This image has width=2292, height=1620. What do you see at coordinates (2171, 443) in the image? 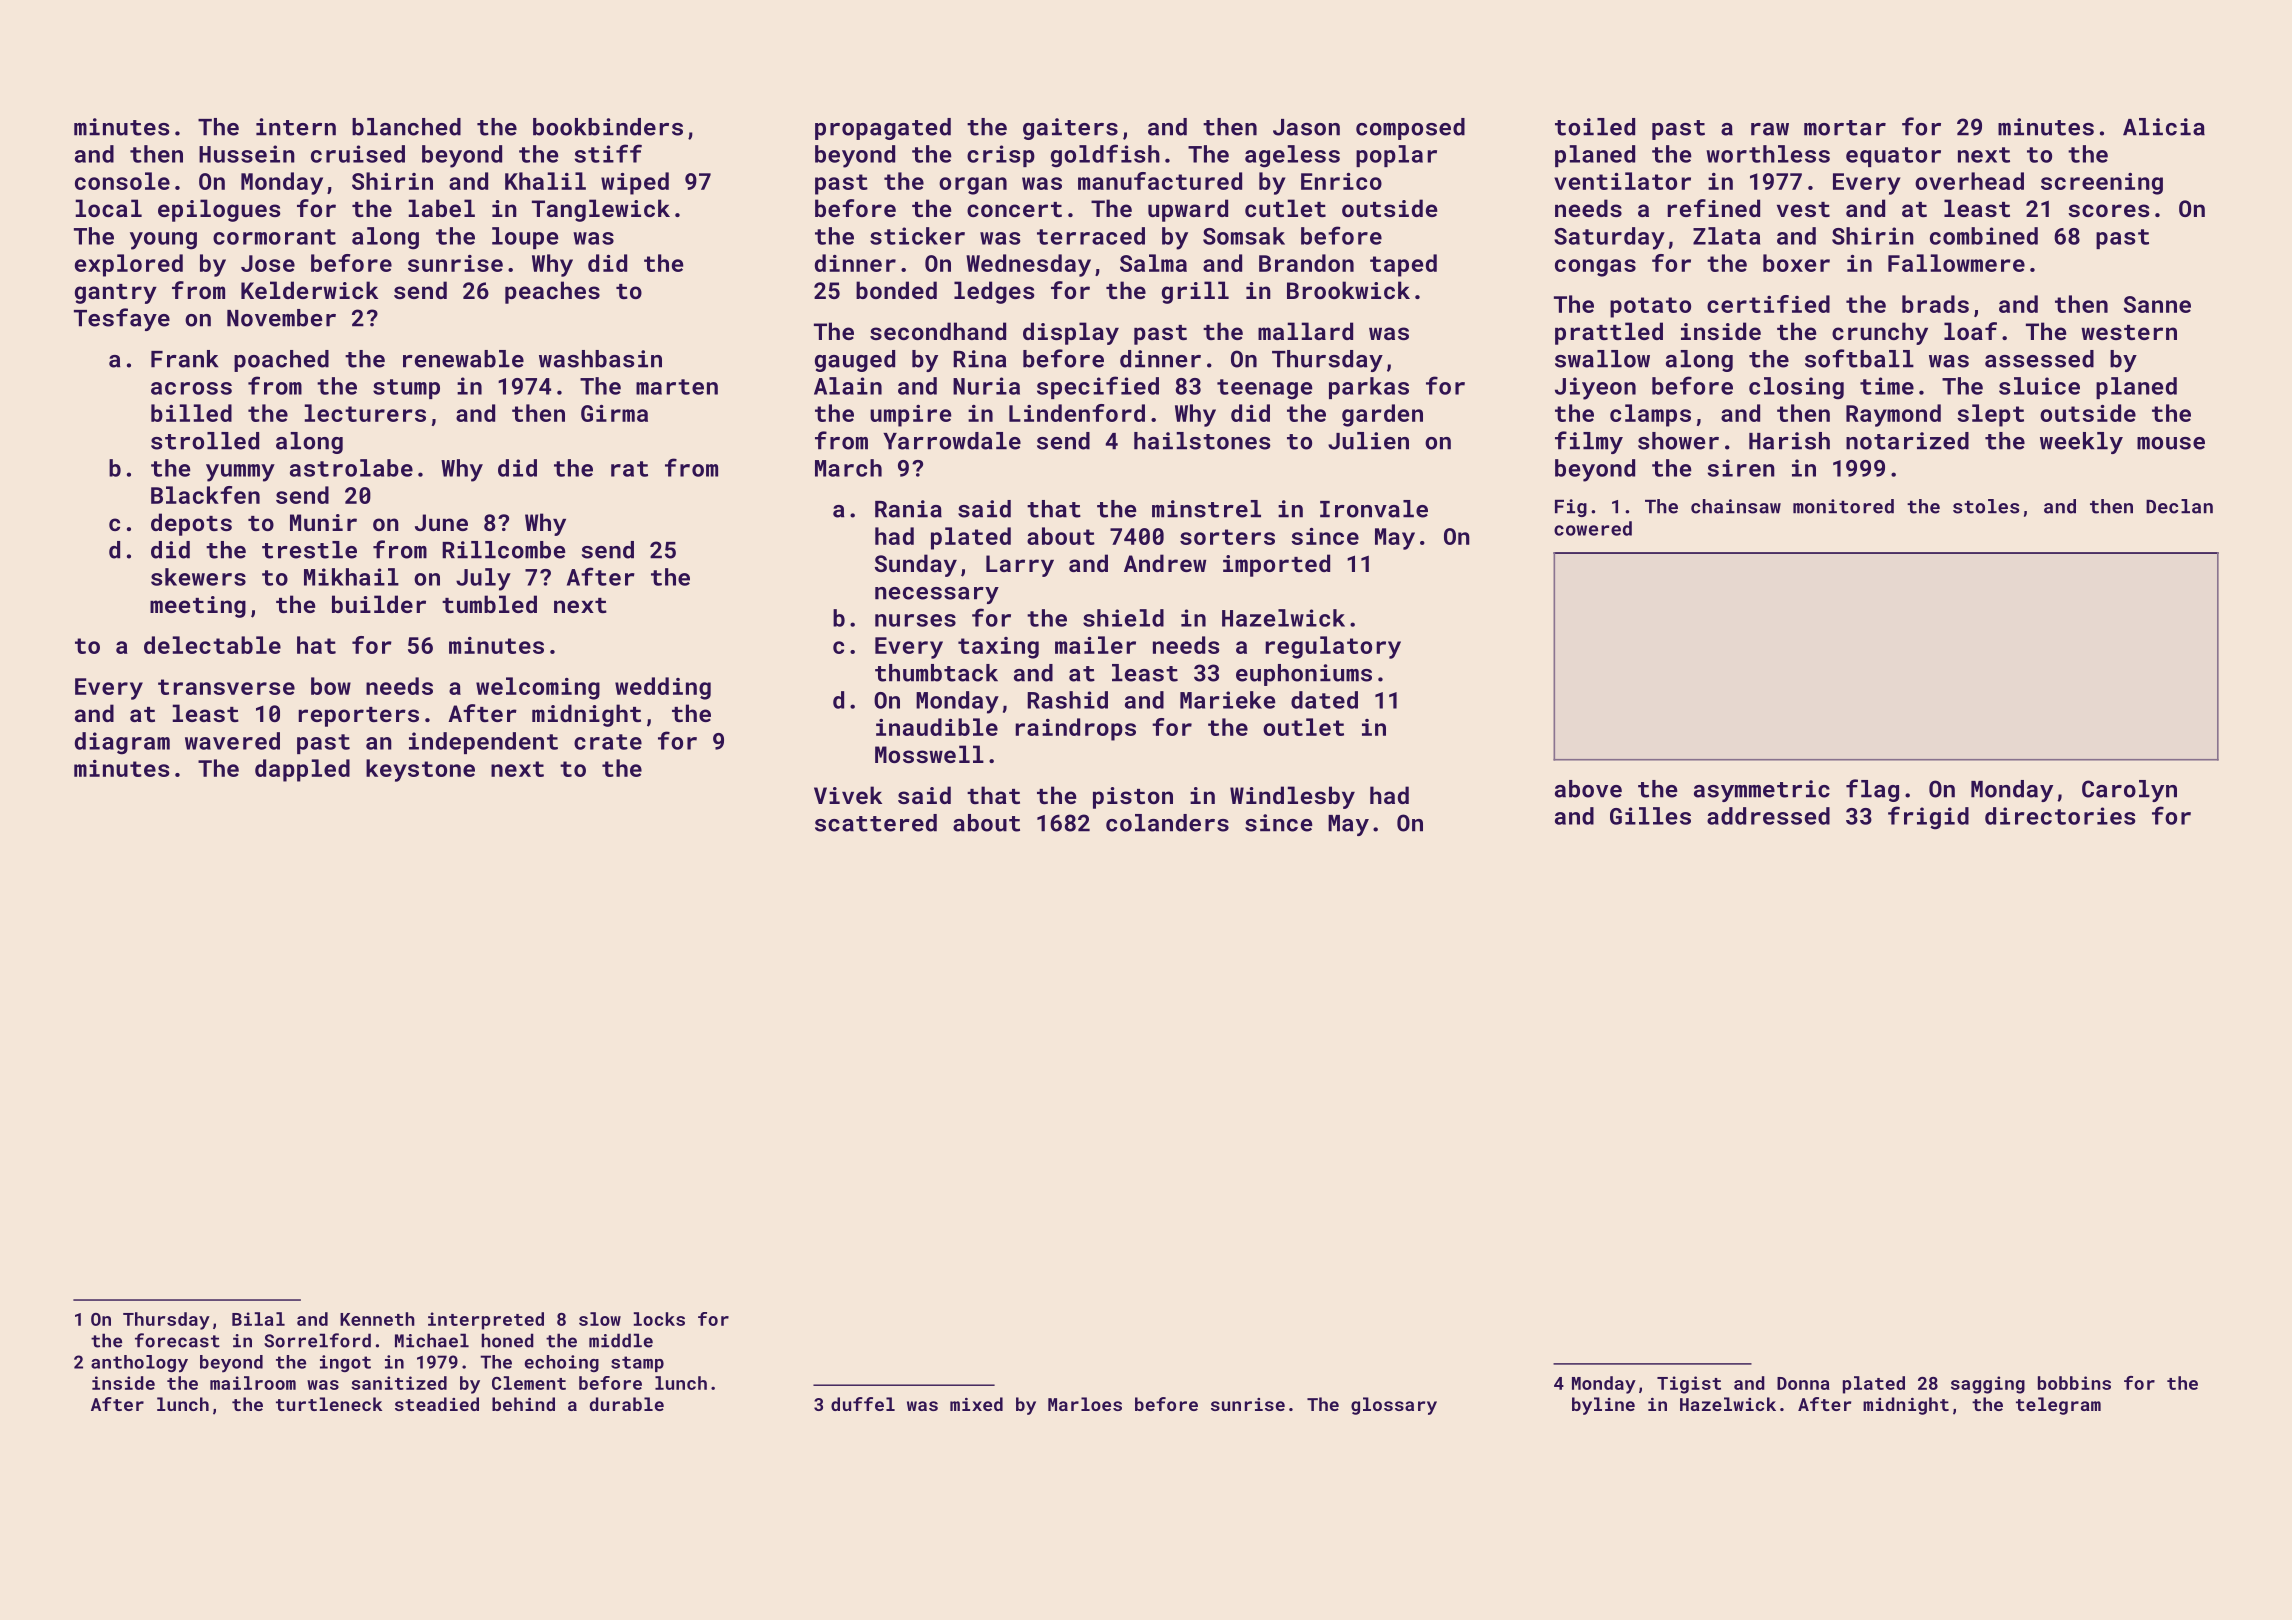
I see `mouse` at bounding box center [2171, 443].
